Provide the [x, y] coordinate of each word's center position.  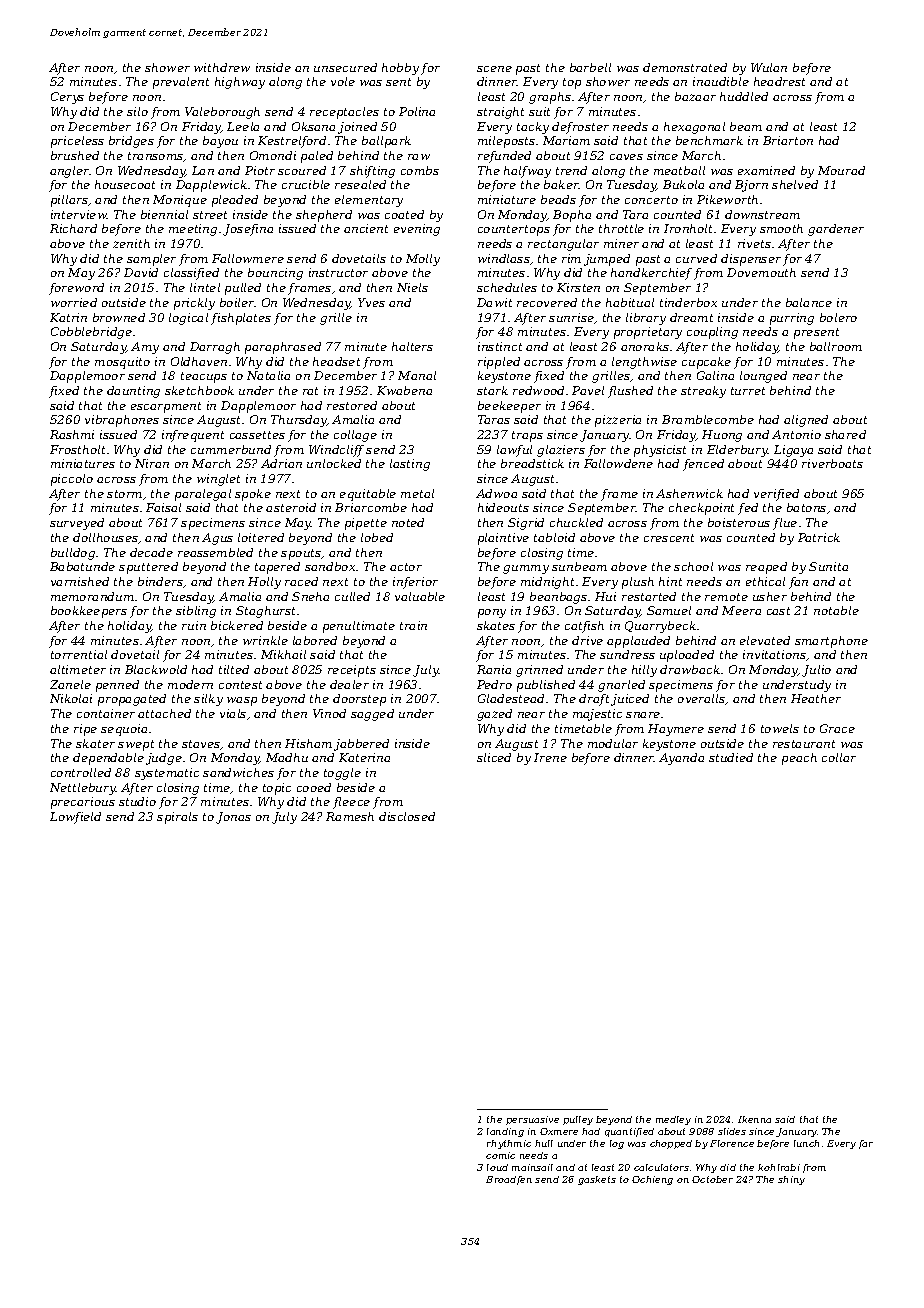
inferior [415, 583]
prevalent [181, 83]
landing [505, 1132]
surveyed [77, 524]
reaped [766, 568]
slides [732, 1131]
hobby [400, 69]
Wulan [769, 67]
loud [497, 1167]
